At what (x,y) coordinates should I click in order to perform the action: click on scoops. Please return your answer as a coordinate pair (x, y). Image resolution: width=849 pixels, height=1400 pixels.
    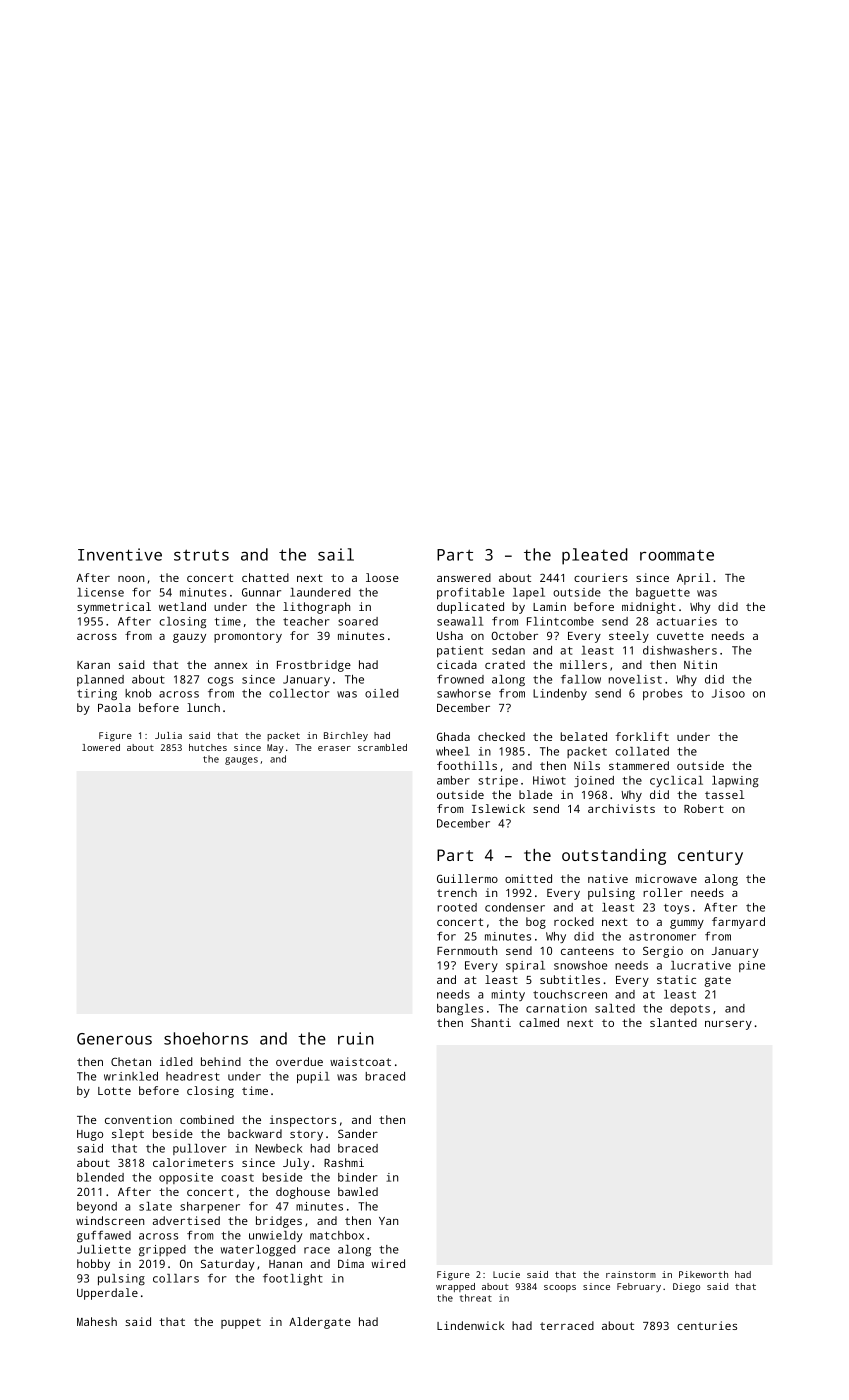
    Looking at the image, I should click on (560, 1288).
